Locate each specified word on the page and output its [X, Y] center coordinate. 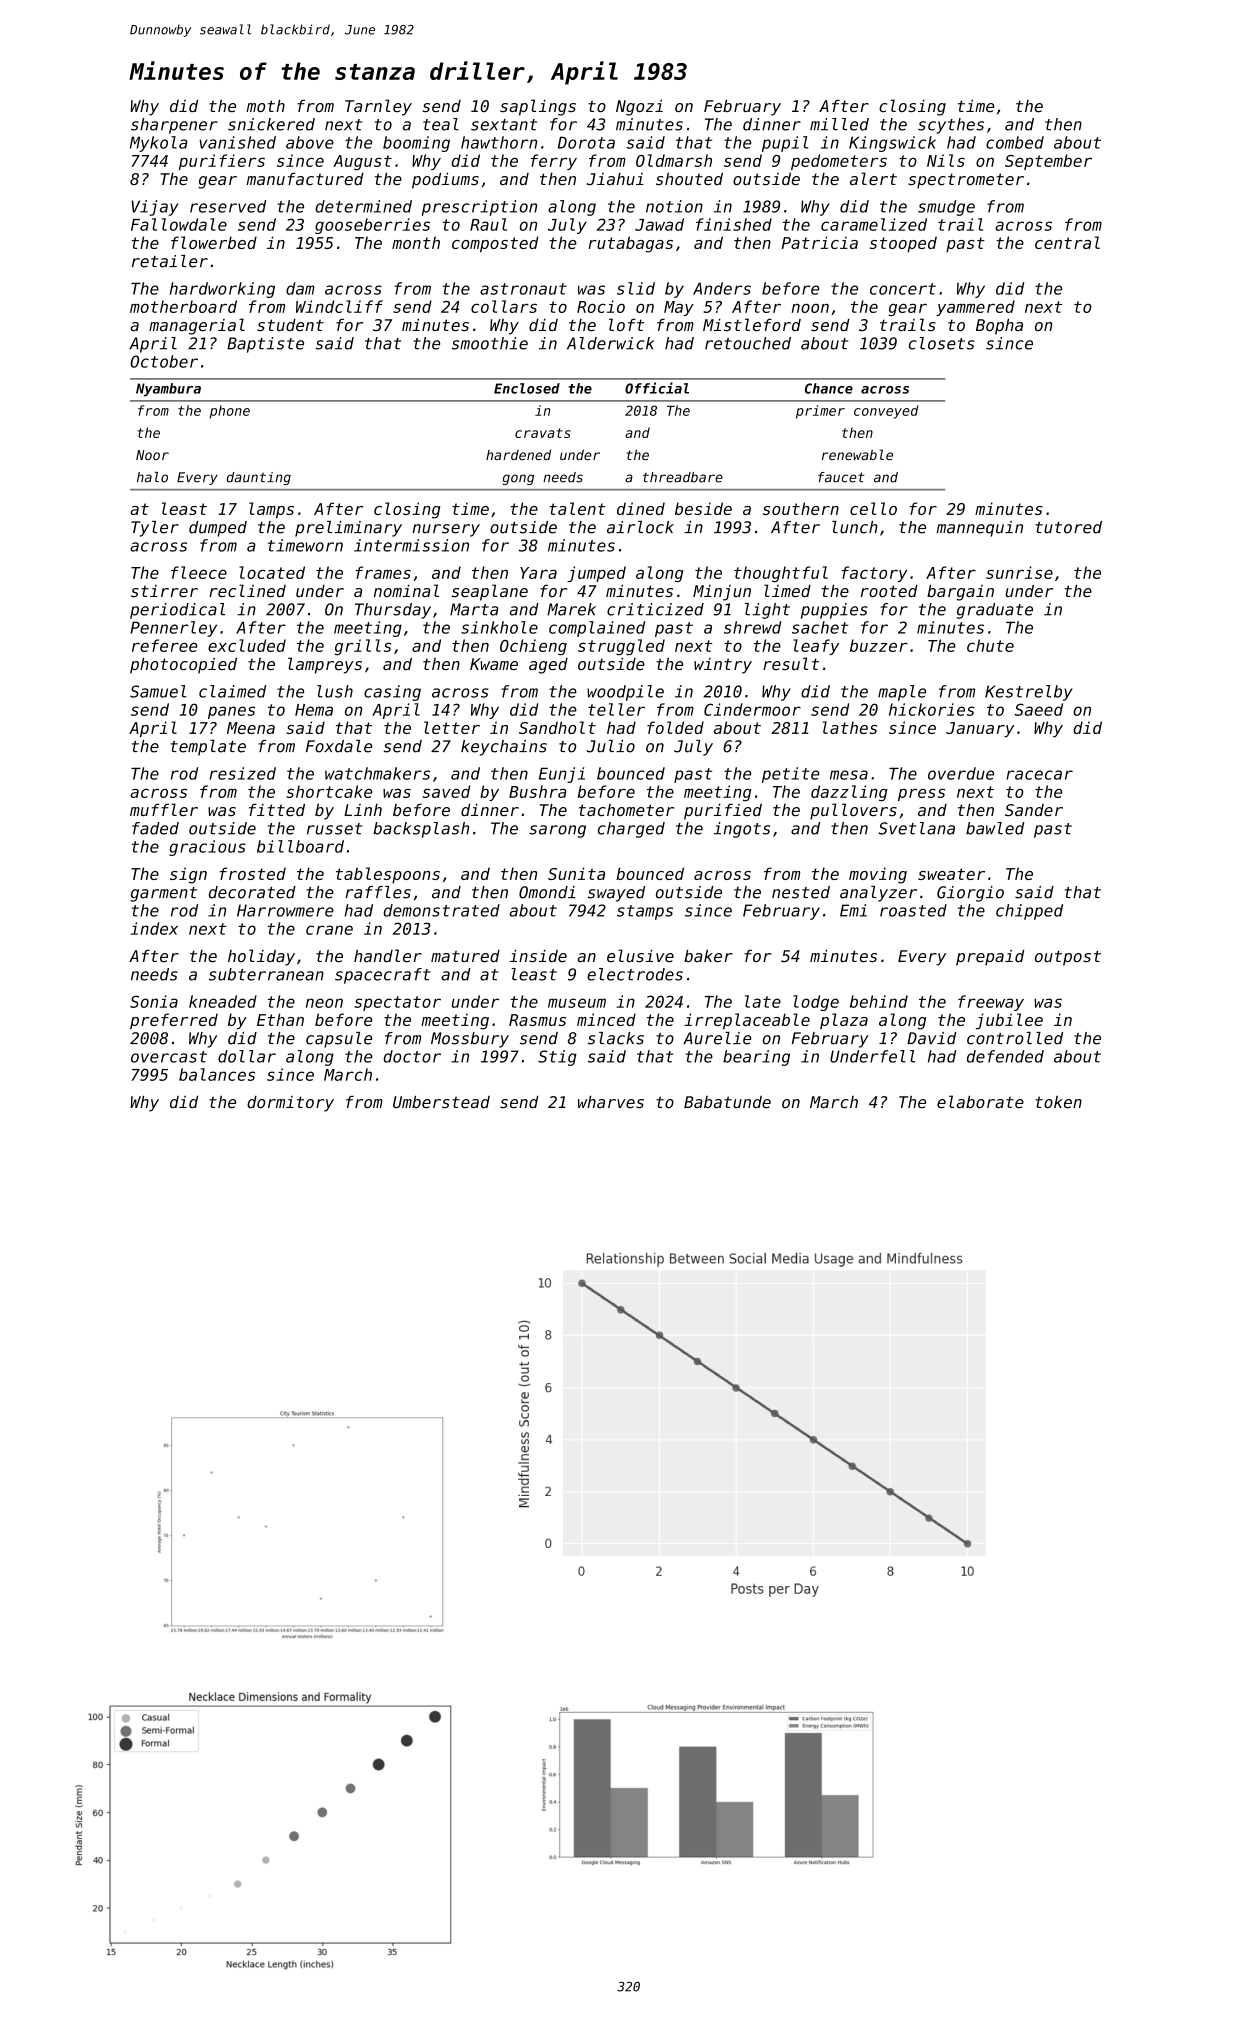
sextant [504, 125]
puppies [834, 611]
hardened [518, 454]
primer [820, 412]
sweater [951, 874]
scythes [951, 126]
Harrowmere [285, 910]
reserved [228, 206]
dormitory [290, 1104]
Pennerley [173, 629]
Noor [152, 455]
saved [446, 791]
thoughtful [781, 574]
